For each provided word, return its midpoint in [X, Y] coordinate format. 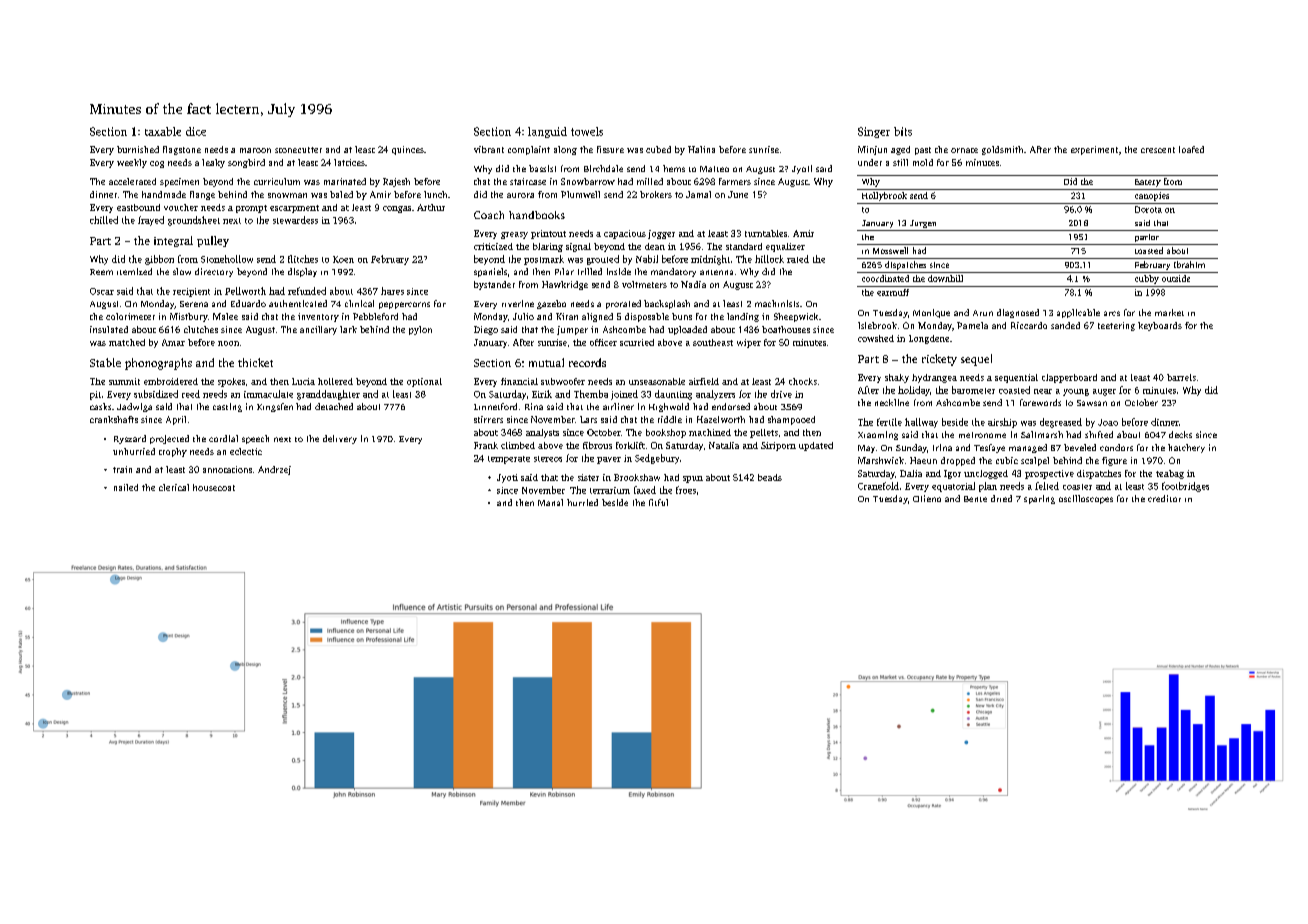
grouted [603, 260]
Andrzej [274, 470]
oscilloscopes [1086, 499]
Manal [550, 502]
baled [341, 194]
